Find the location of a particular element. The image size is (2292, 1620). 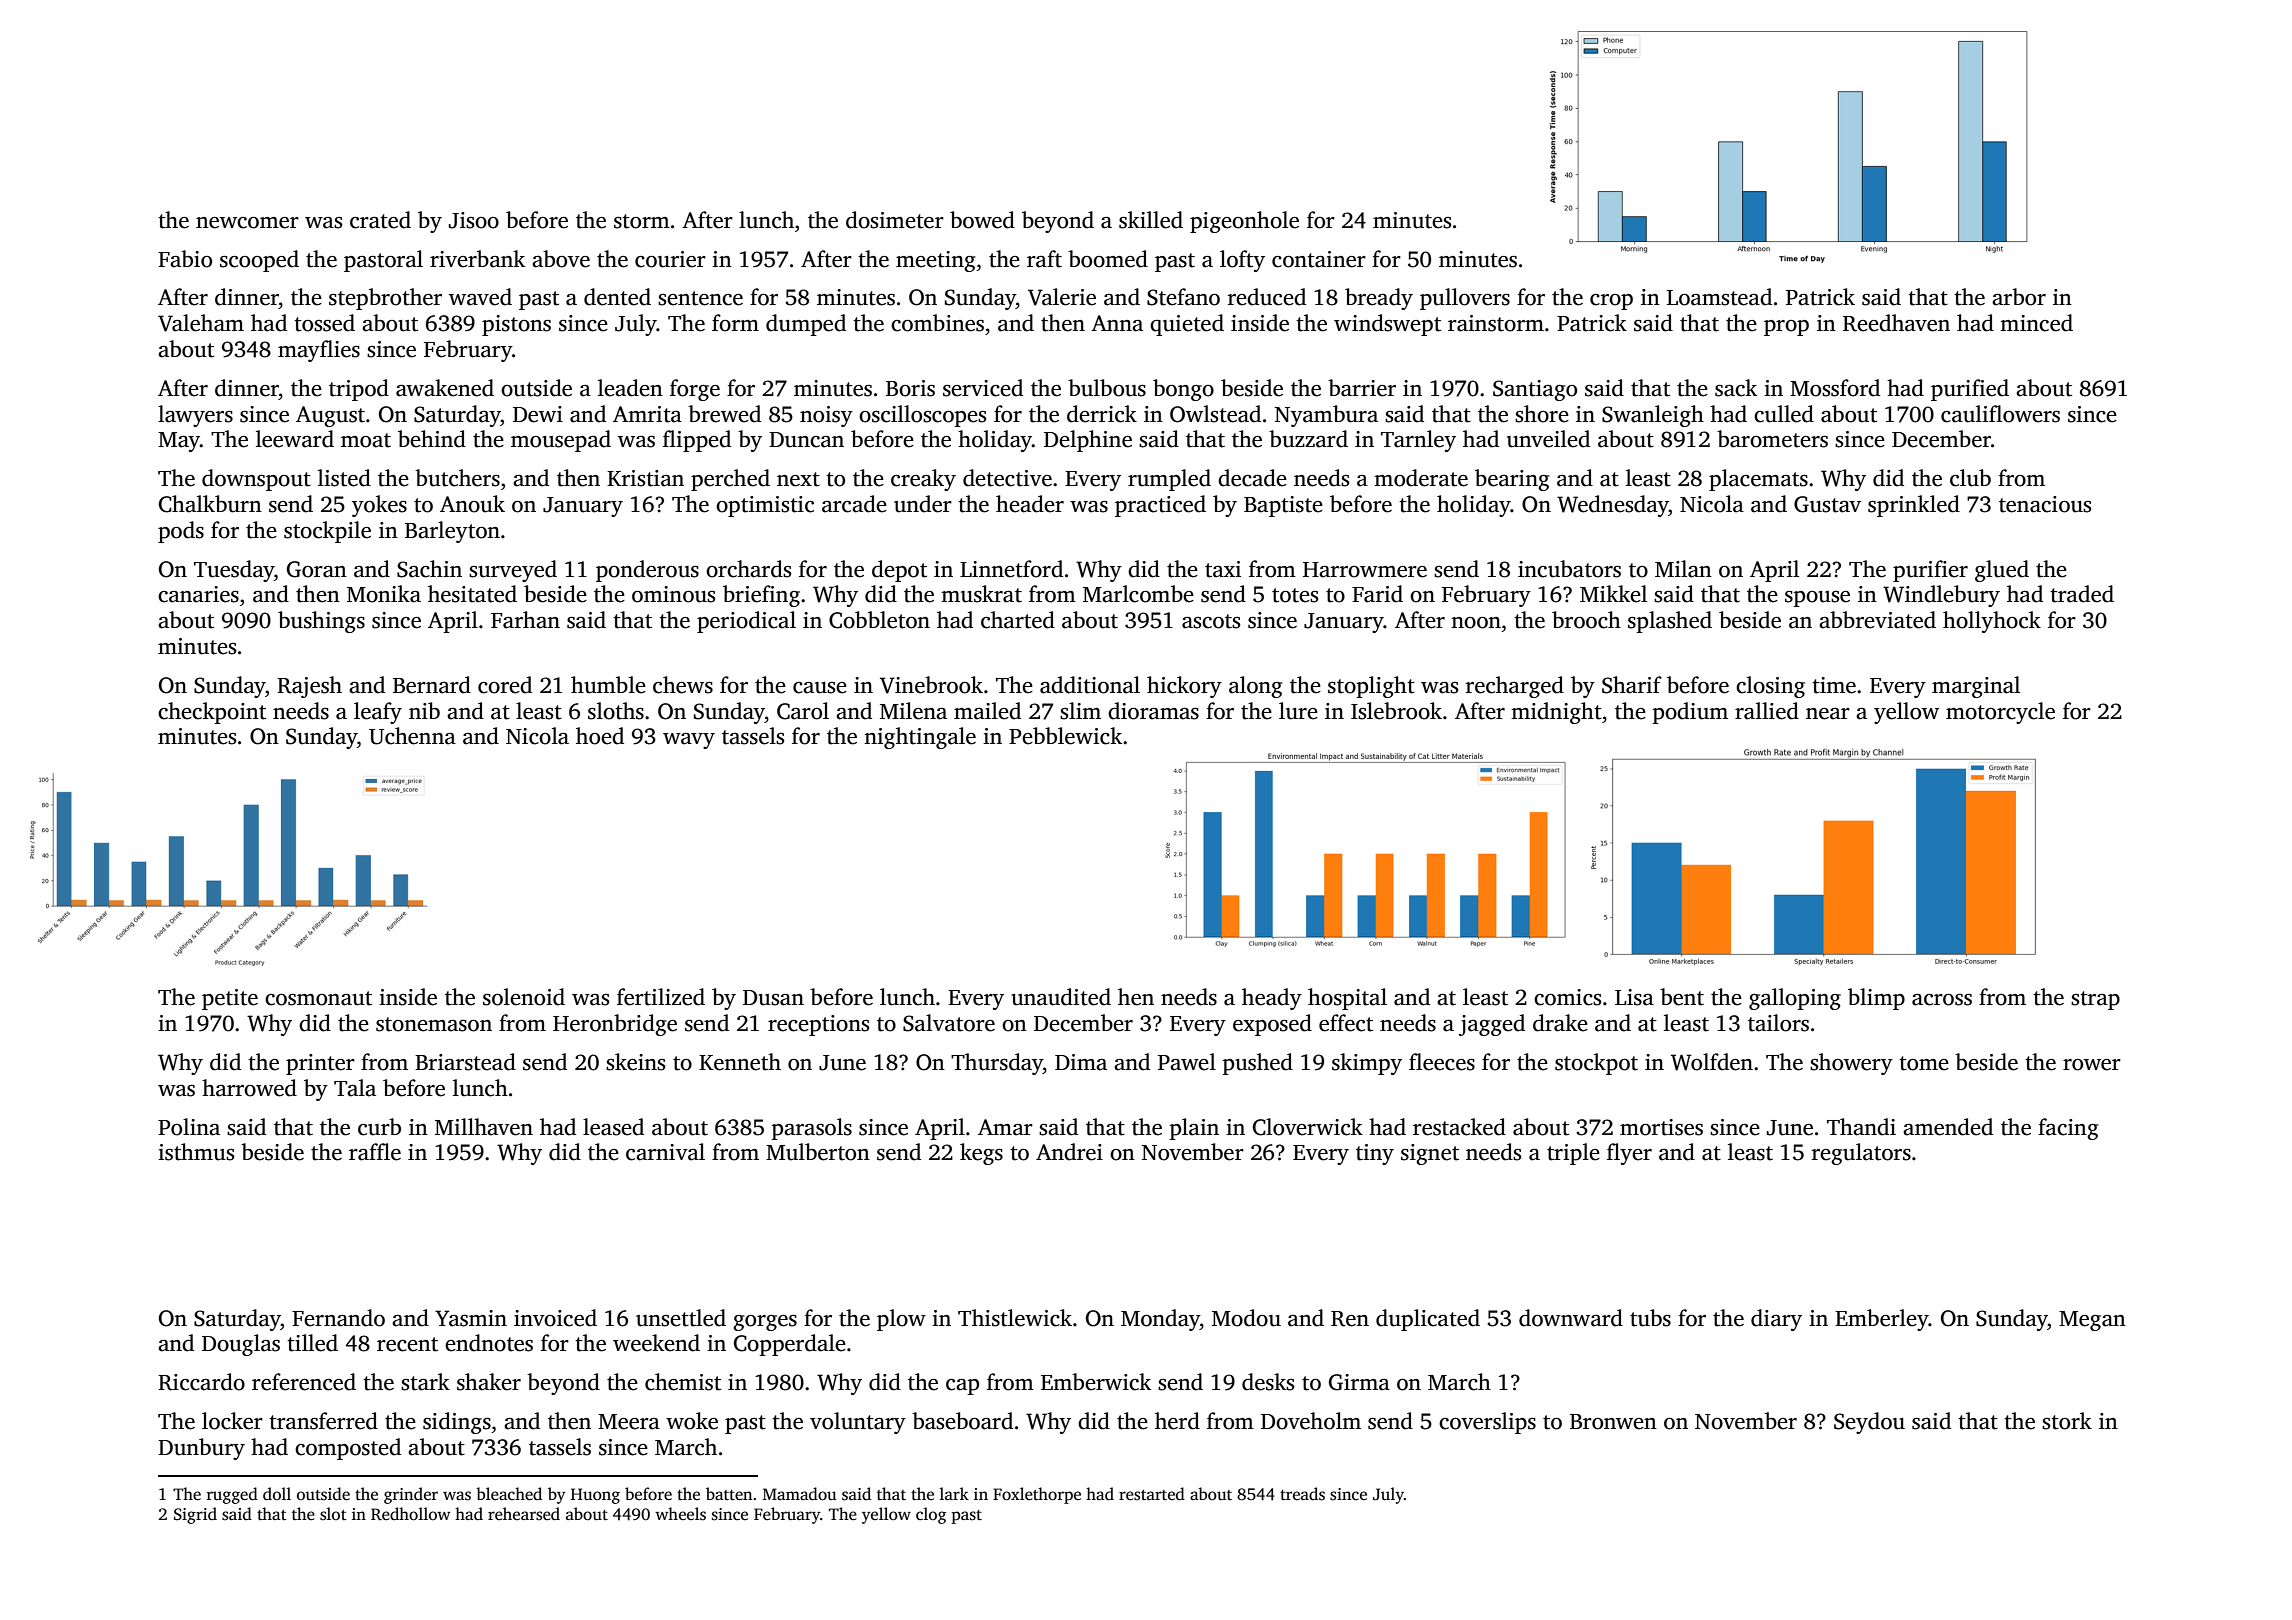

blimp is located at coordinates (1876, 999).
